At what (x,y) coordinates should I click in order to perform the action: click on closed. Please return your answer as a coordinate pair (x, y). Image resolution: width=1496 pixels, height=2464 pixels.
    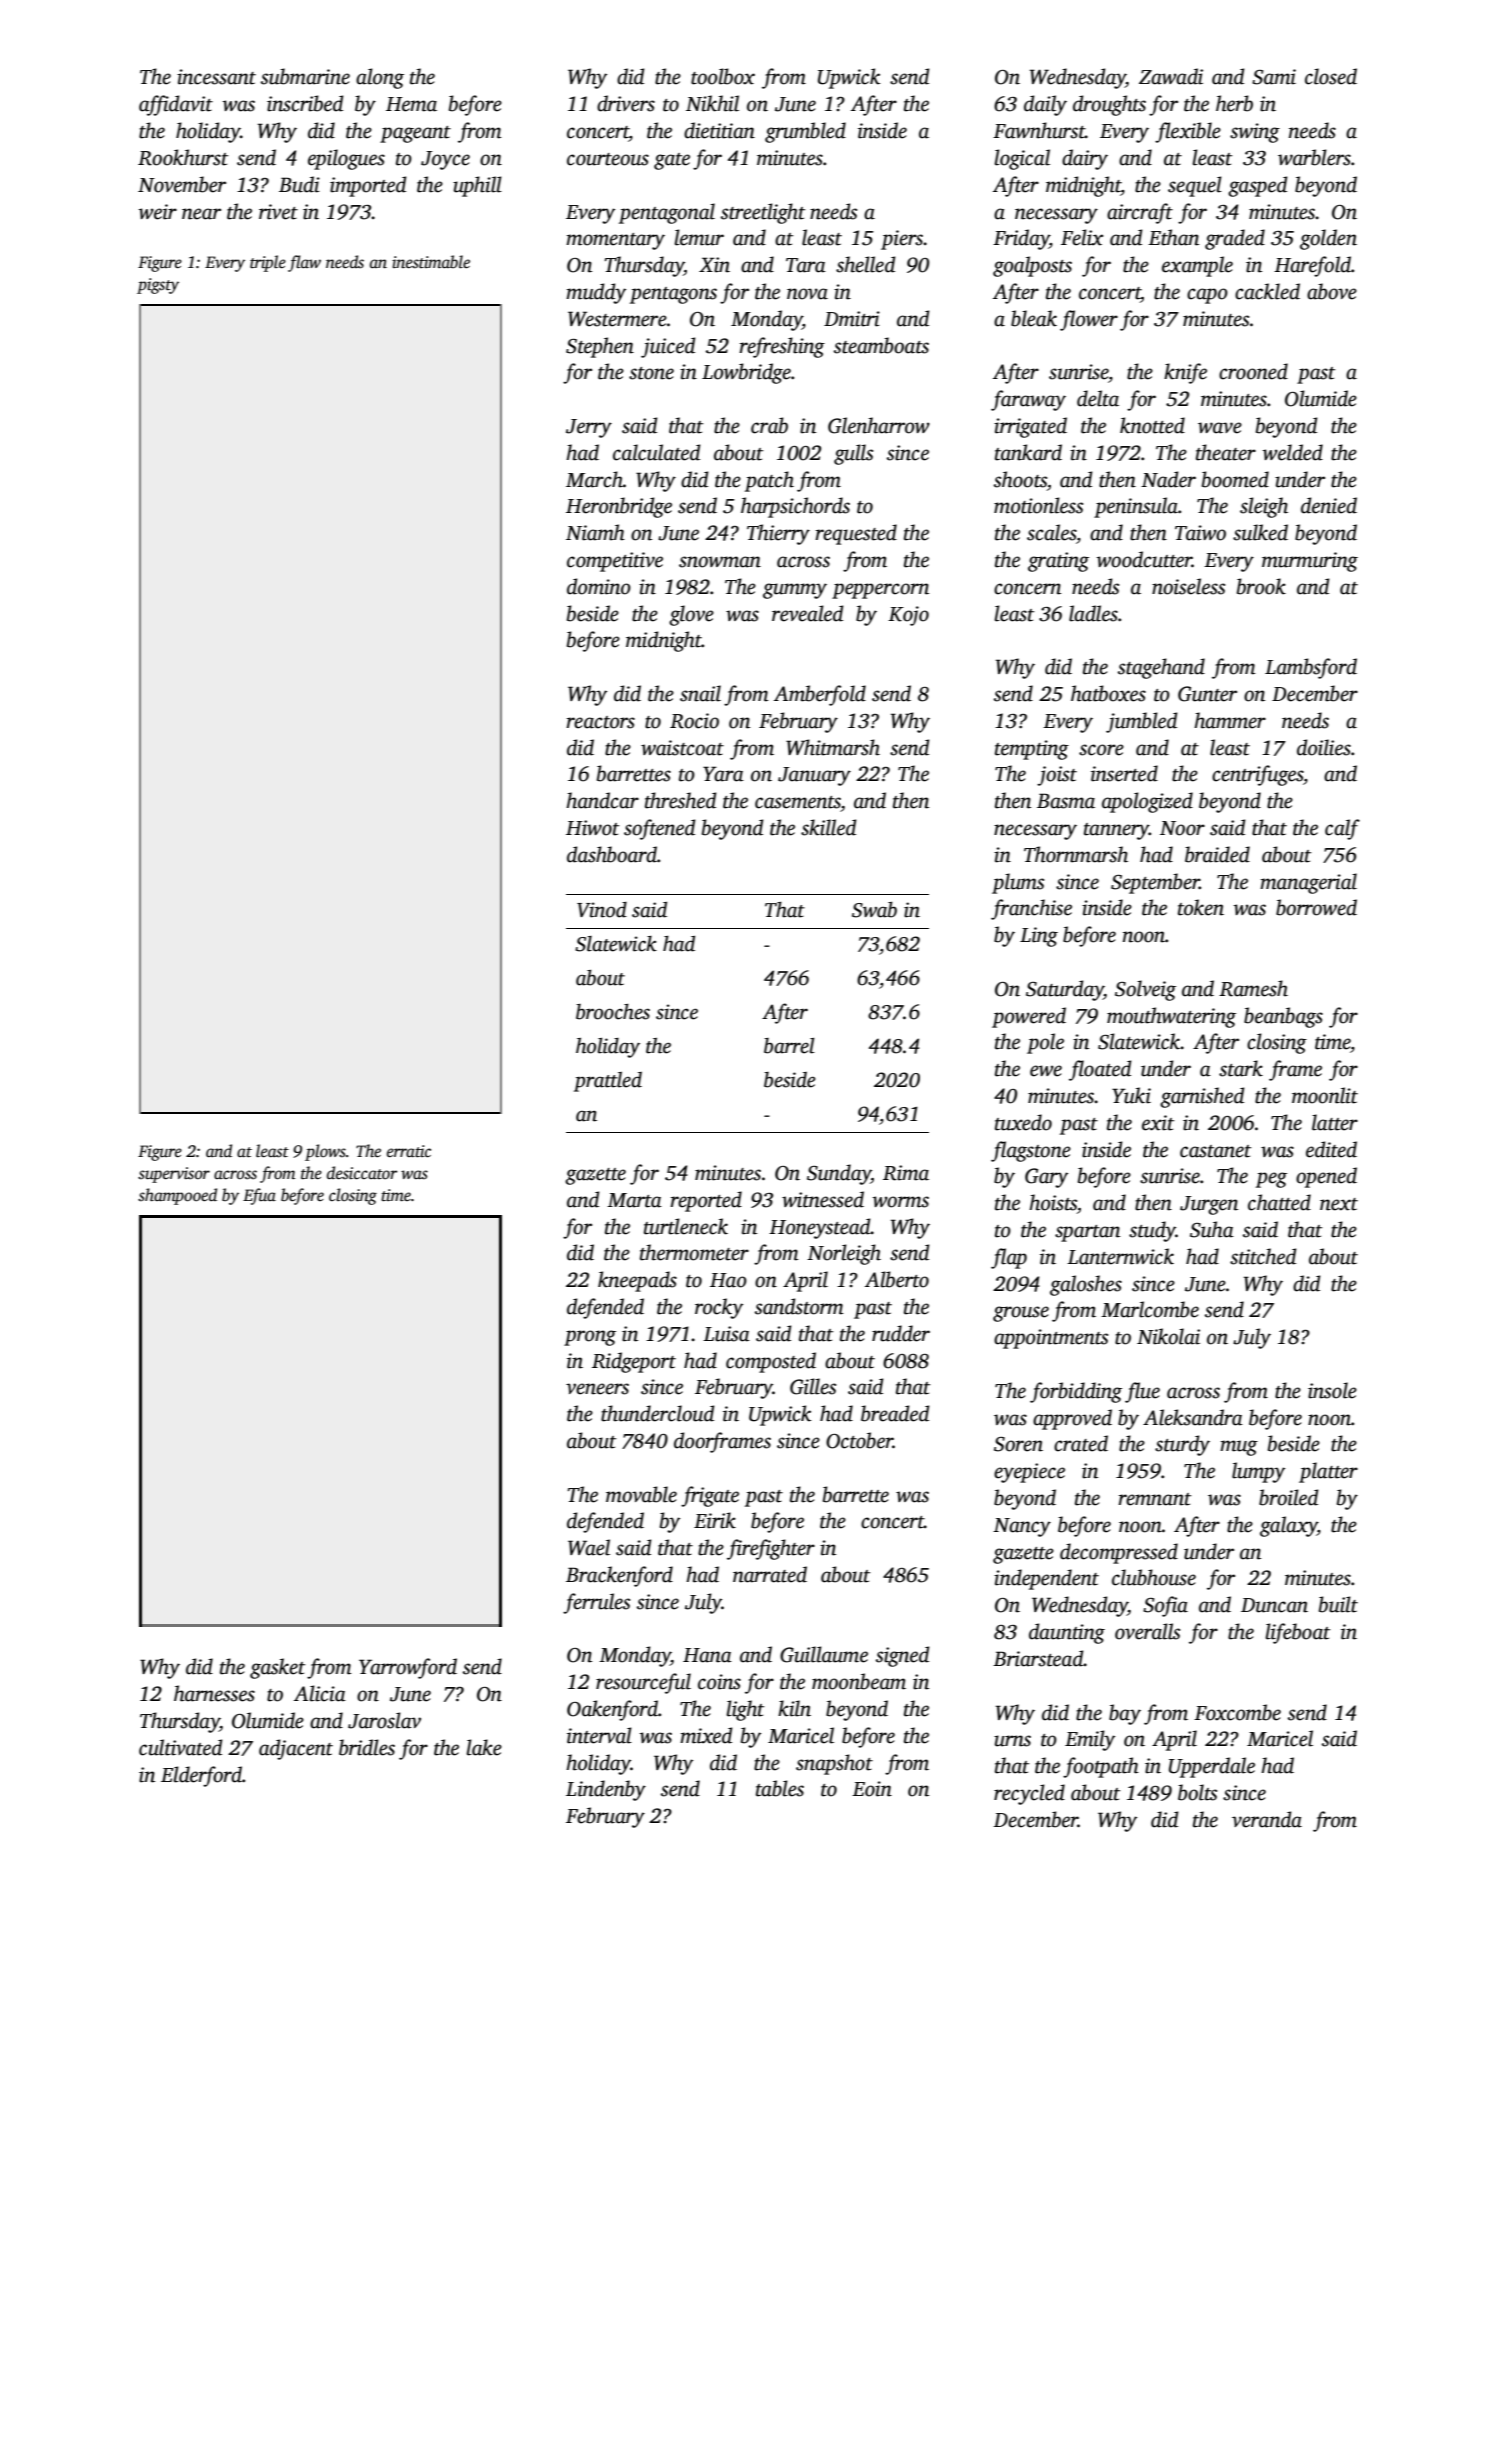
    Looking at the image, I should click on (1331, 76).
